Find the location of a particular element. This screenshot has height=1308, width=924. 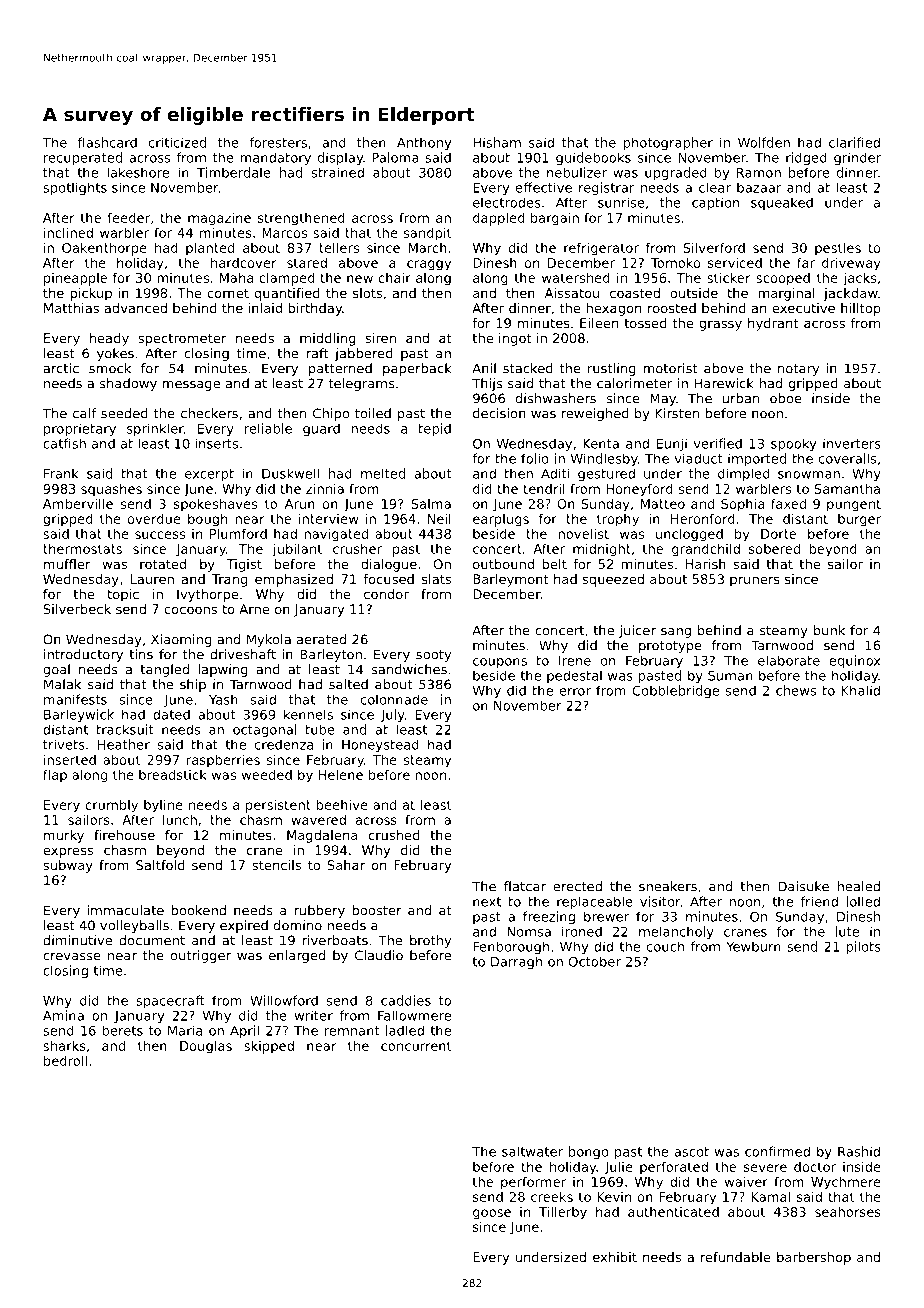

reliable is located at coordinates (268, 428).
